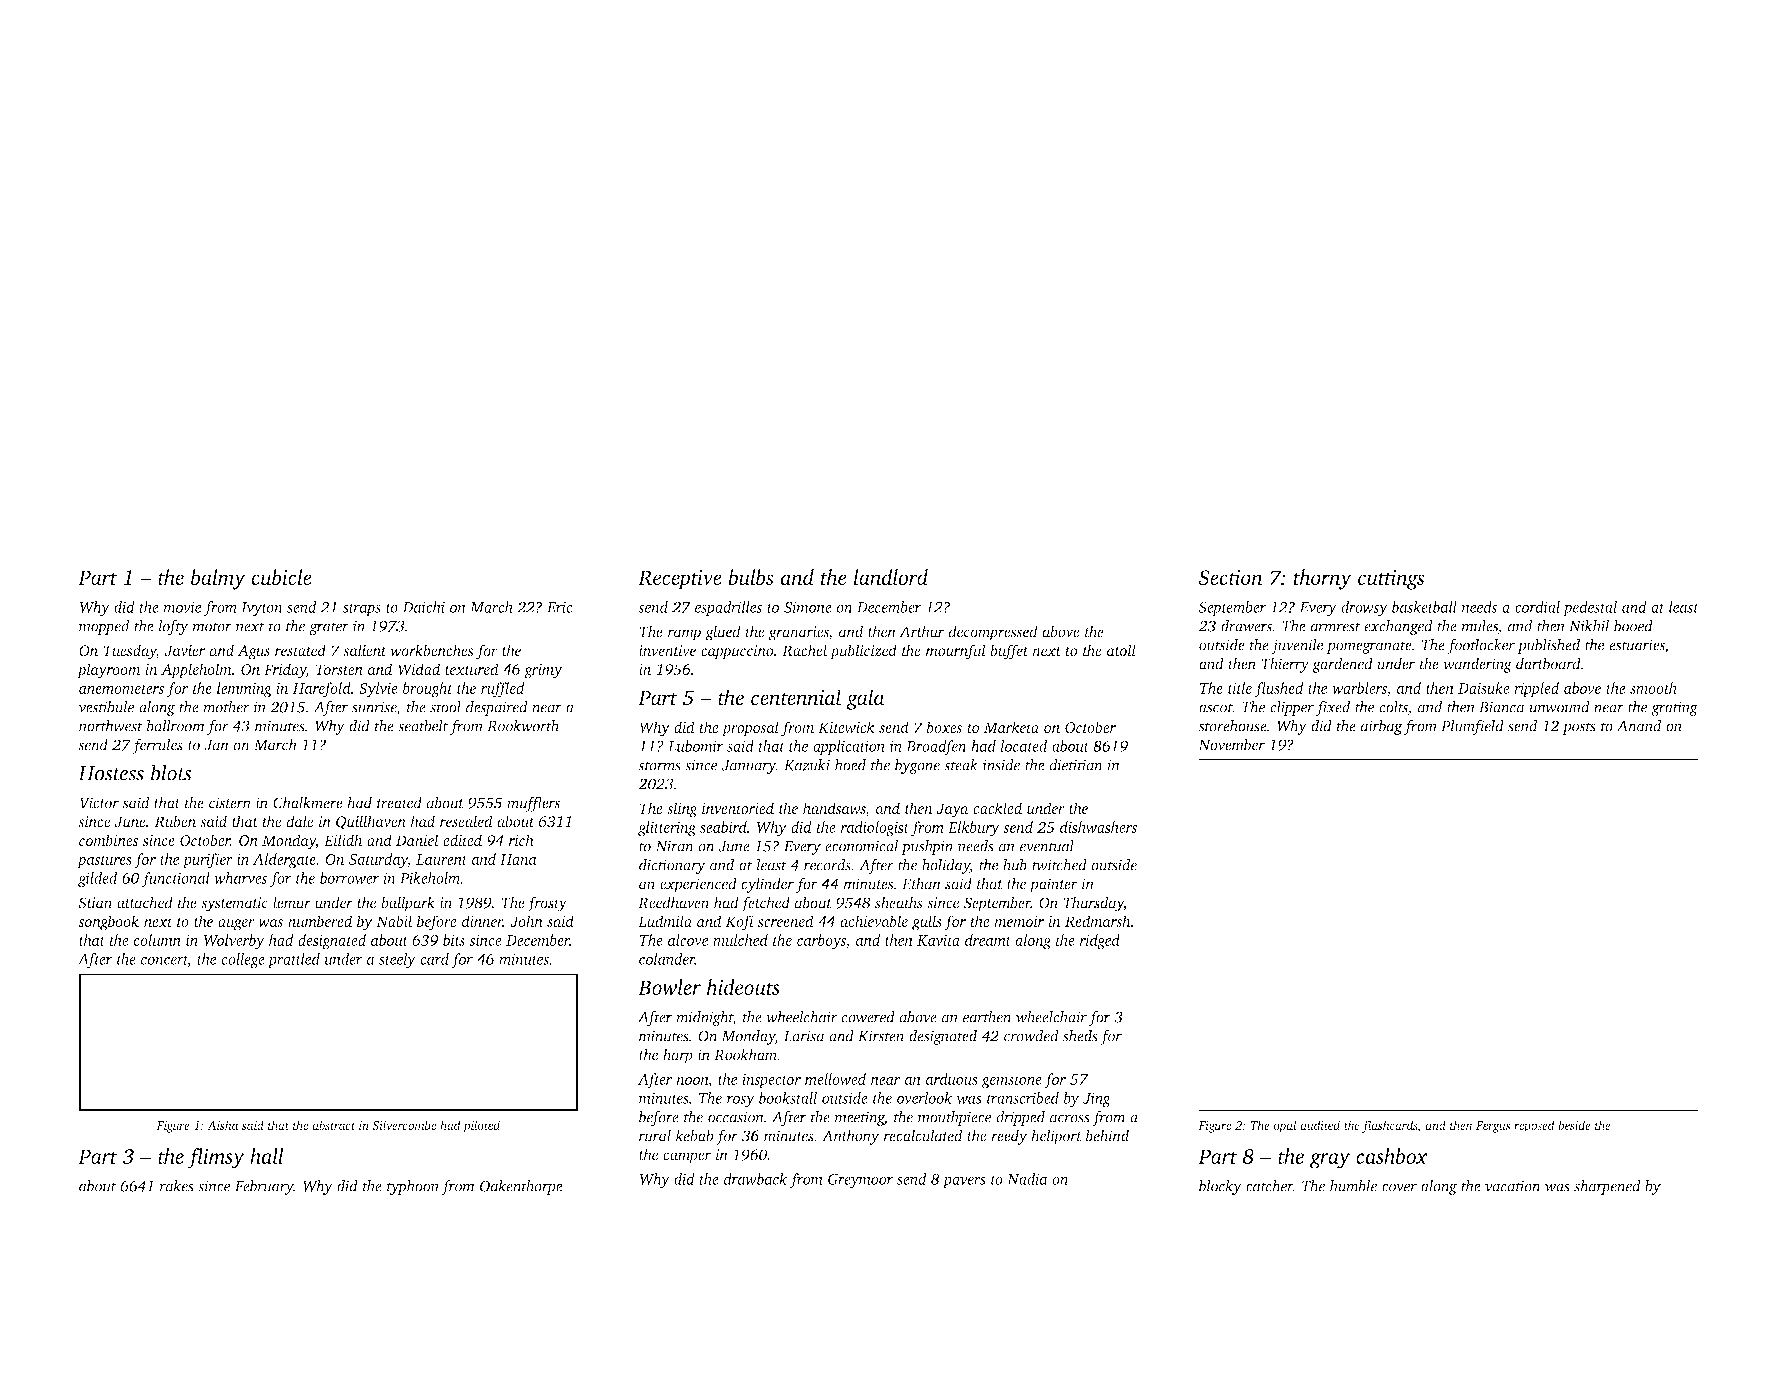 The image size is (1777, 1373). Describe the element at coordinates (1230, 577) in the screenshot. I see `Section` at that location.
